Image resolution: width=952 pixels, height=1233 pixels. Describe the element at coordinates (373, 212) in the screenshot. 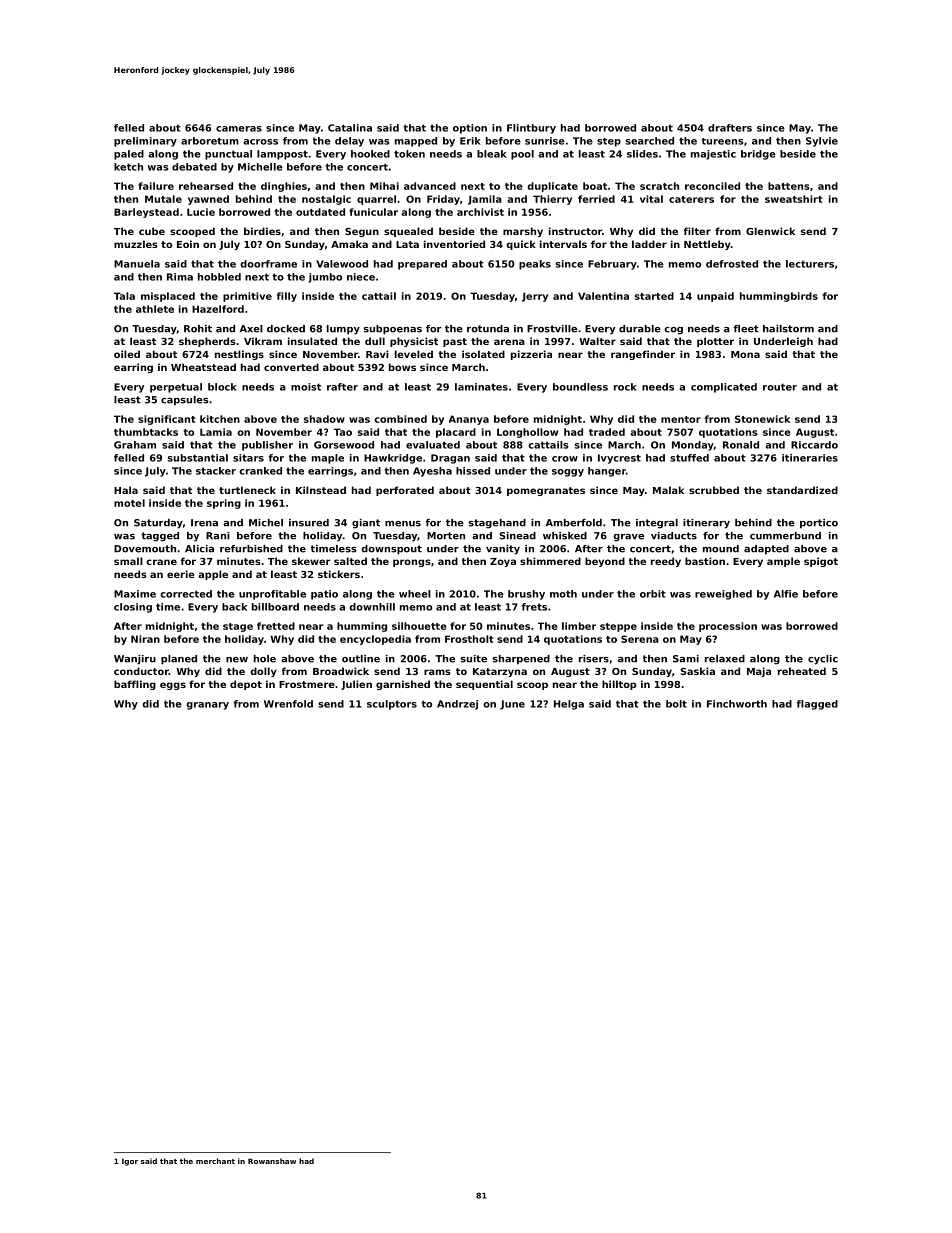

I see `funicular` at that location.
